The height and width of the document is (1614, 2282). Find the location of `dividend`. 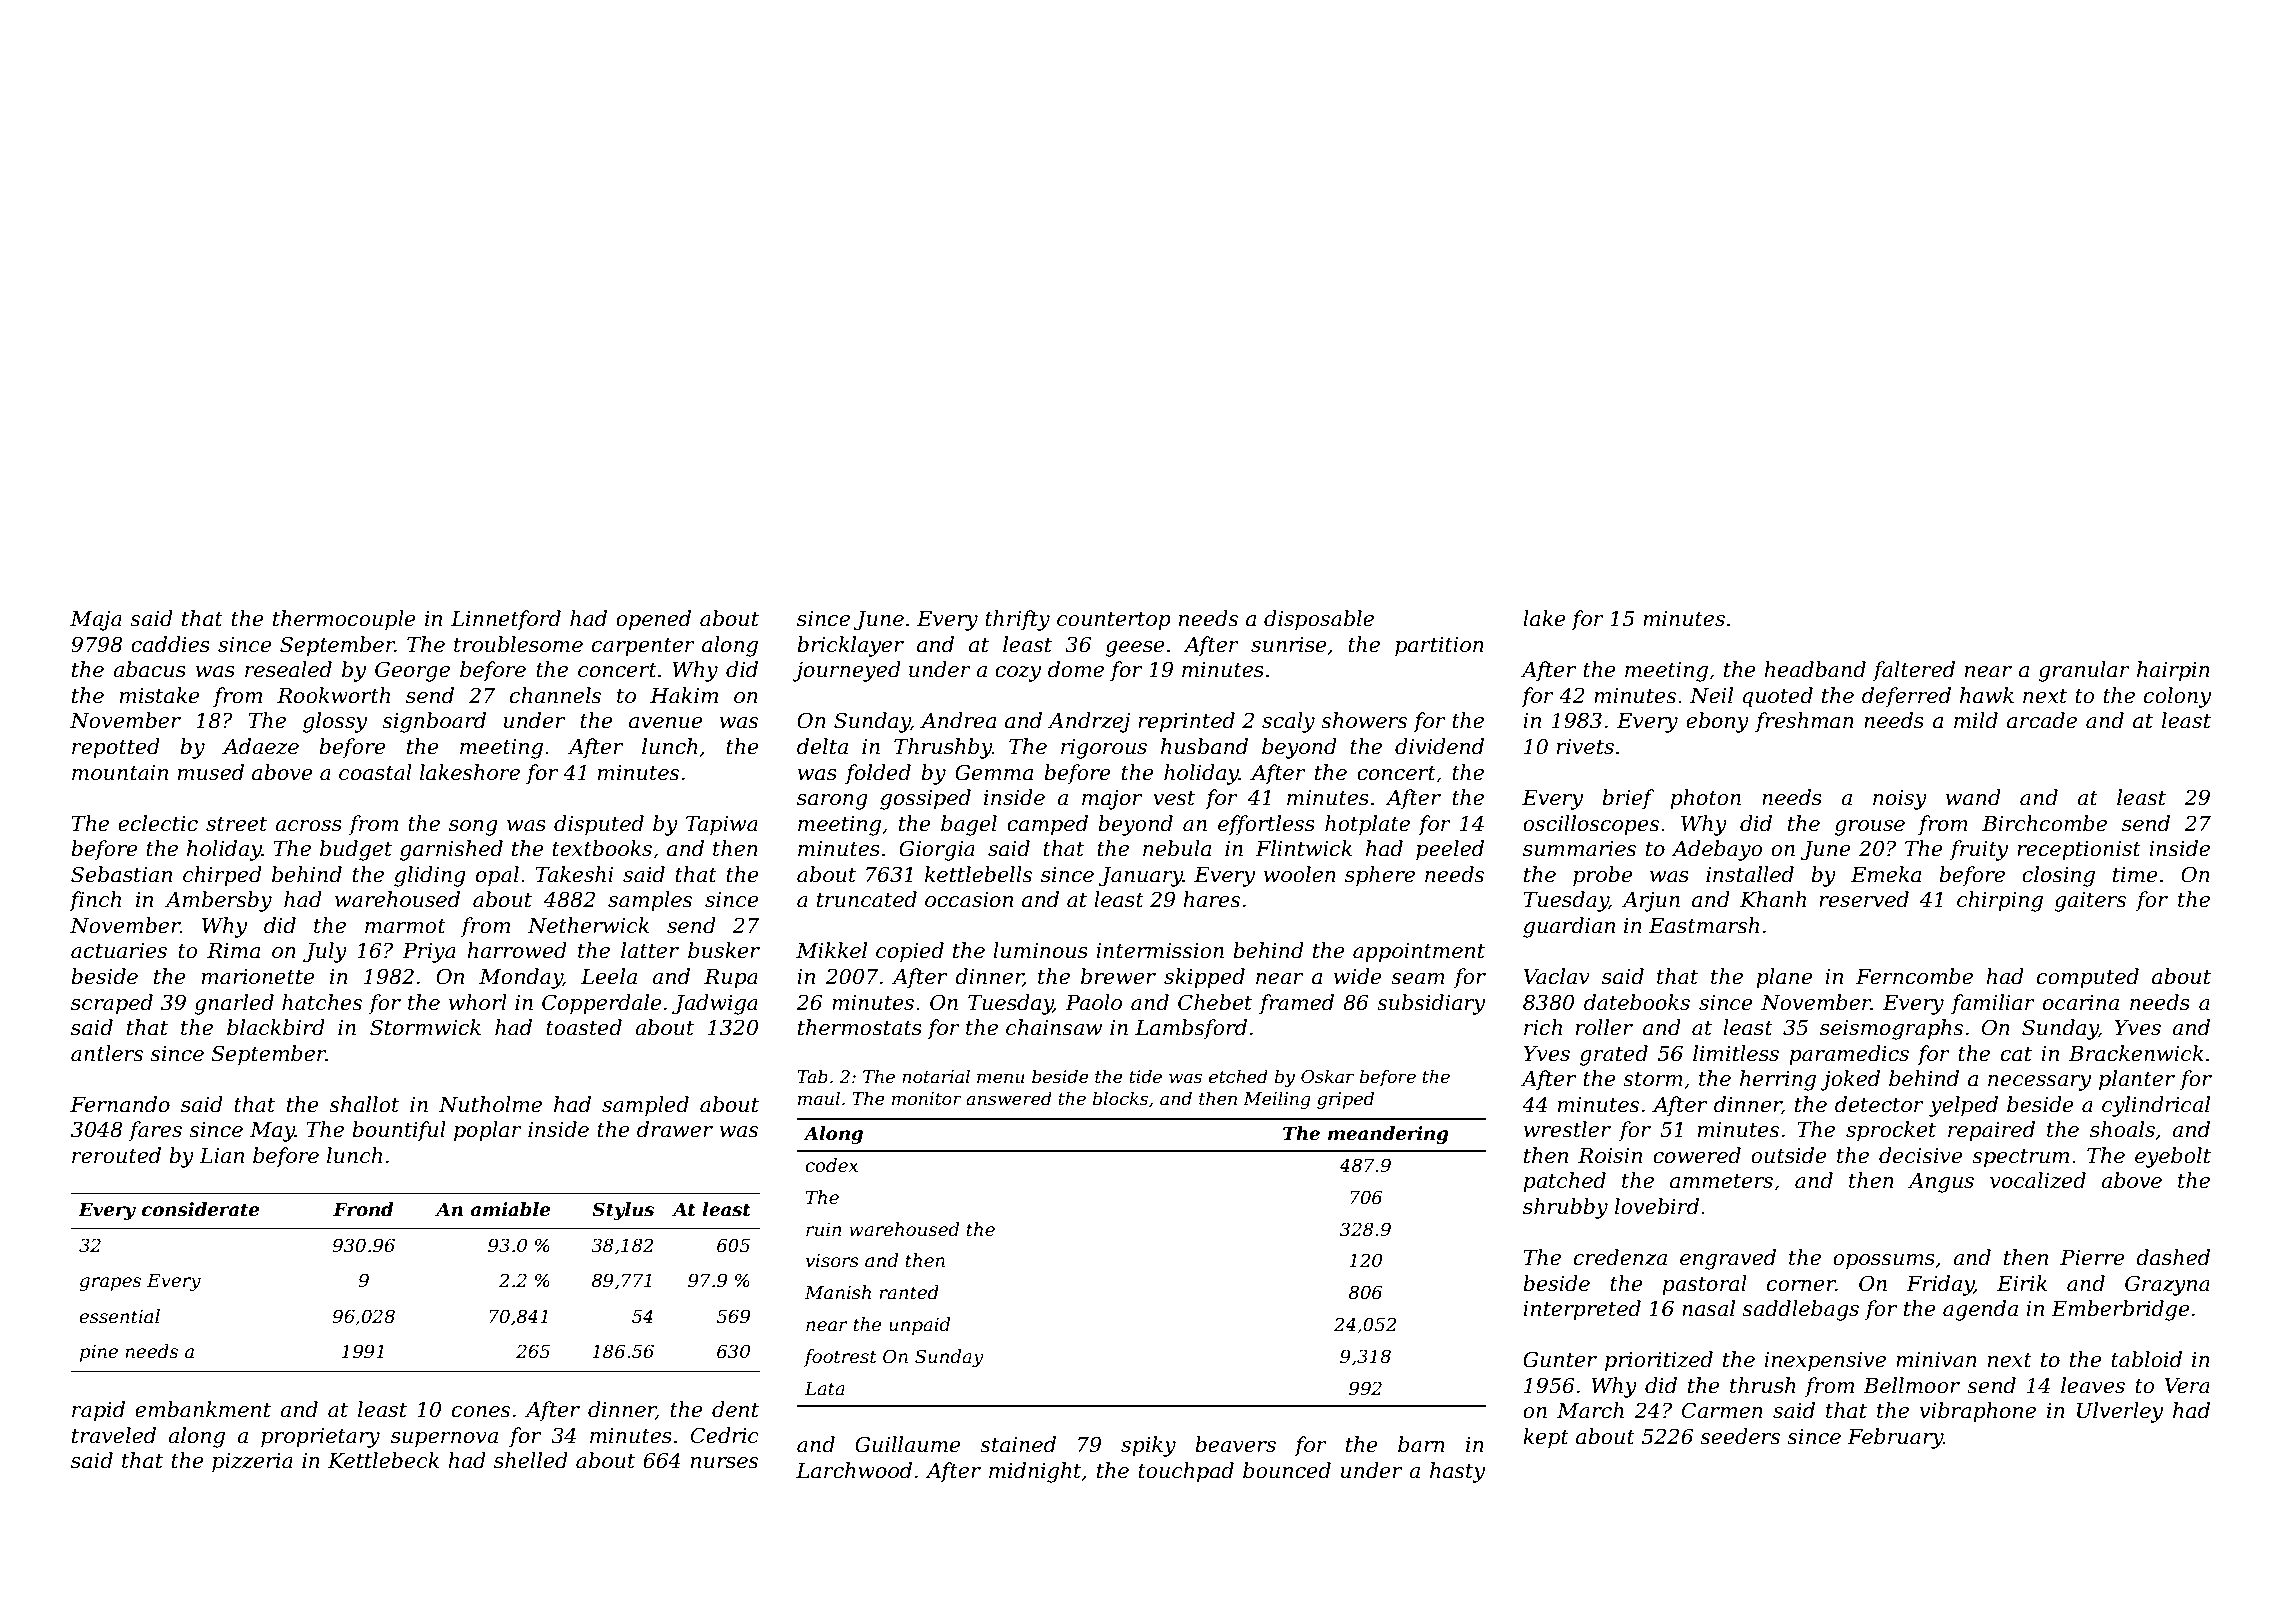

dividend is located at coordinates (1439, 746).
